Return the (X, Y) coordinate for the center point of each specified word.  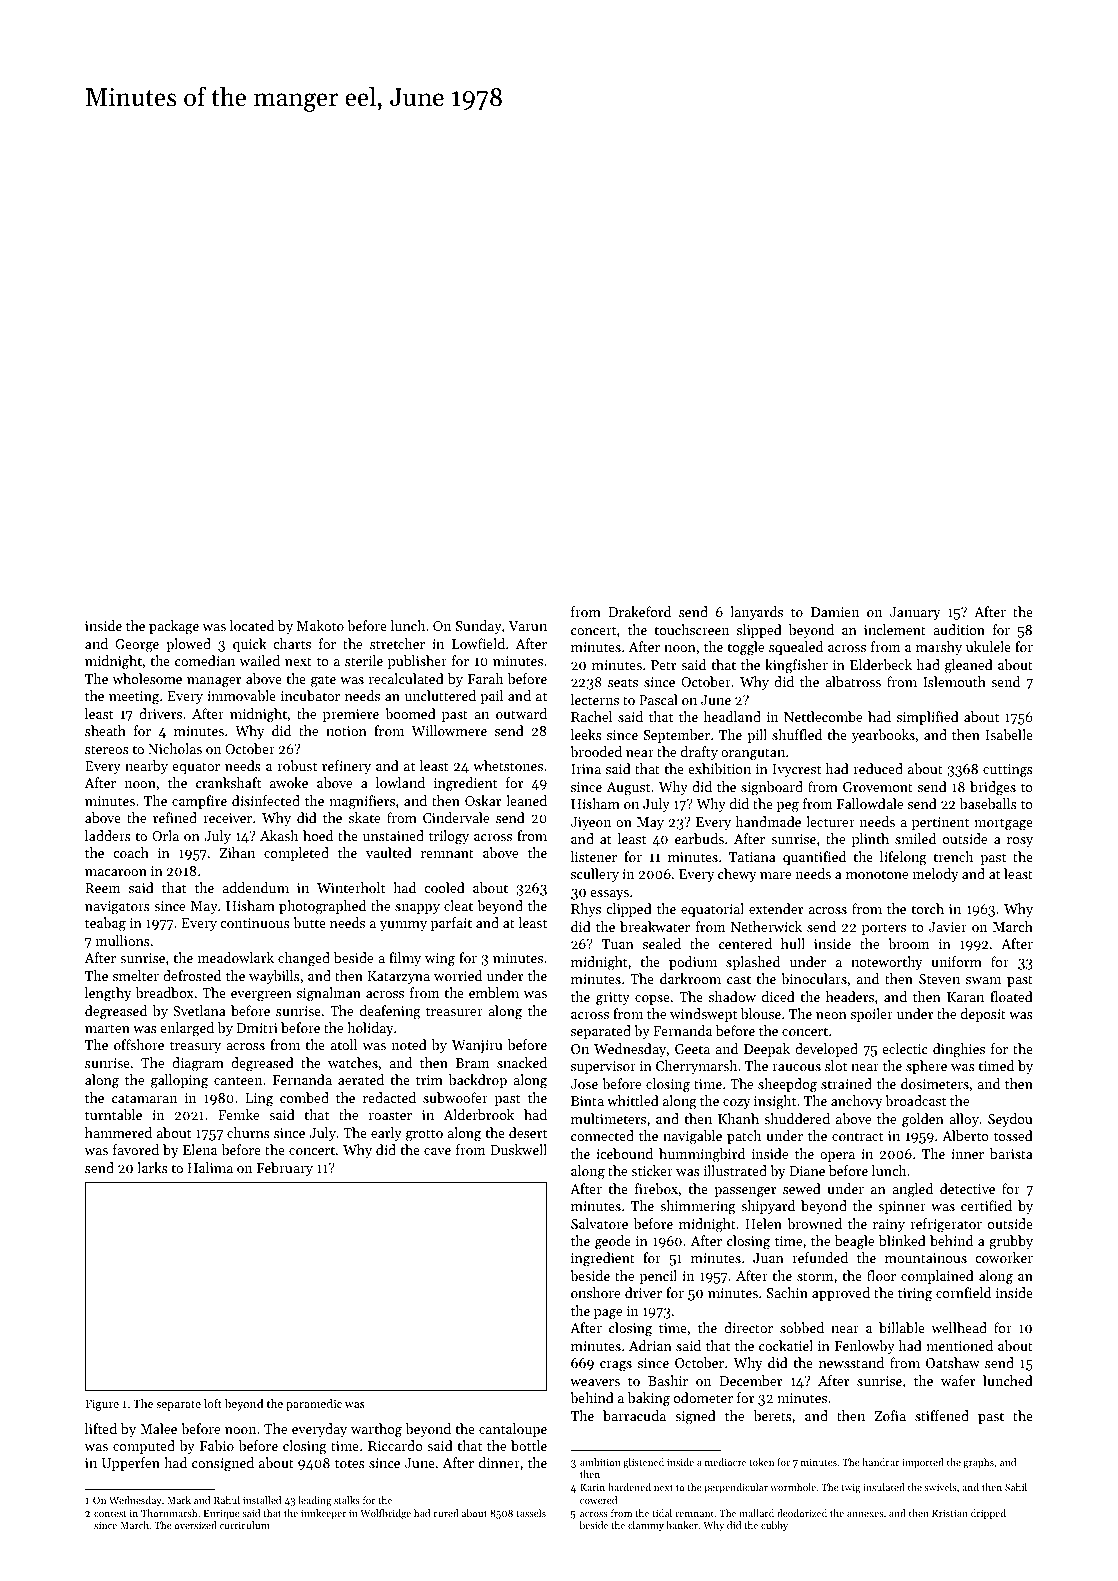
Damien (835, 612)
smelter (136, 975)
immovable (241, 695)
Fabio (217, 1445)
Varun (527, 626)
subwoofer (455, 1097)
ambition (600, 1462)
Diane (807, 1171)
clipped (629, 910)
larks (152, 1167)
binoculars (814, 978)
